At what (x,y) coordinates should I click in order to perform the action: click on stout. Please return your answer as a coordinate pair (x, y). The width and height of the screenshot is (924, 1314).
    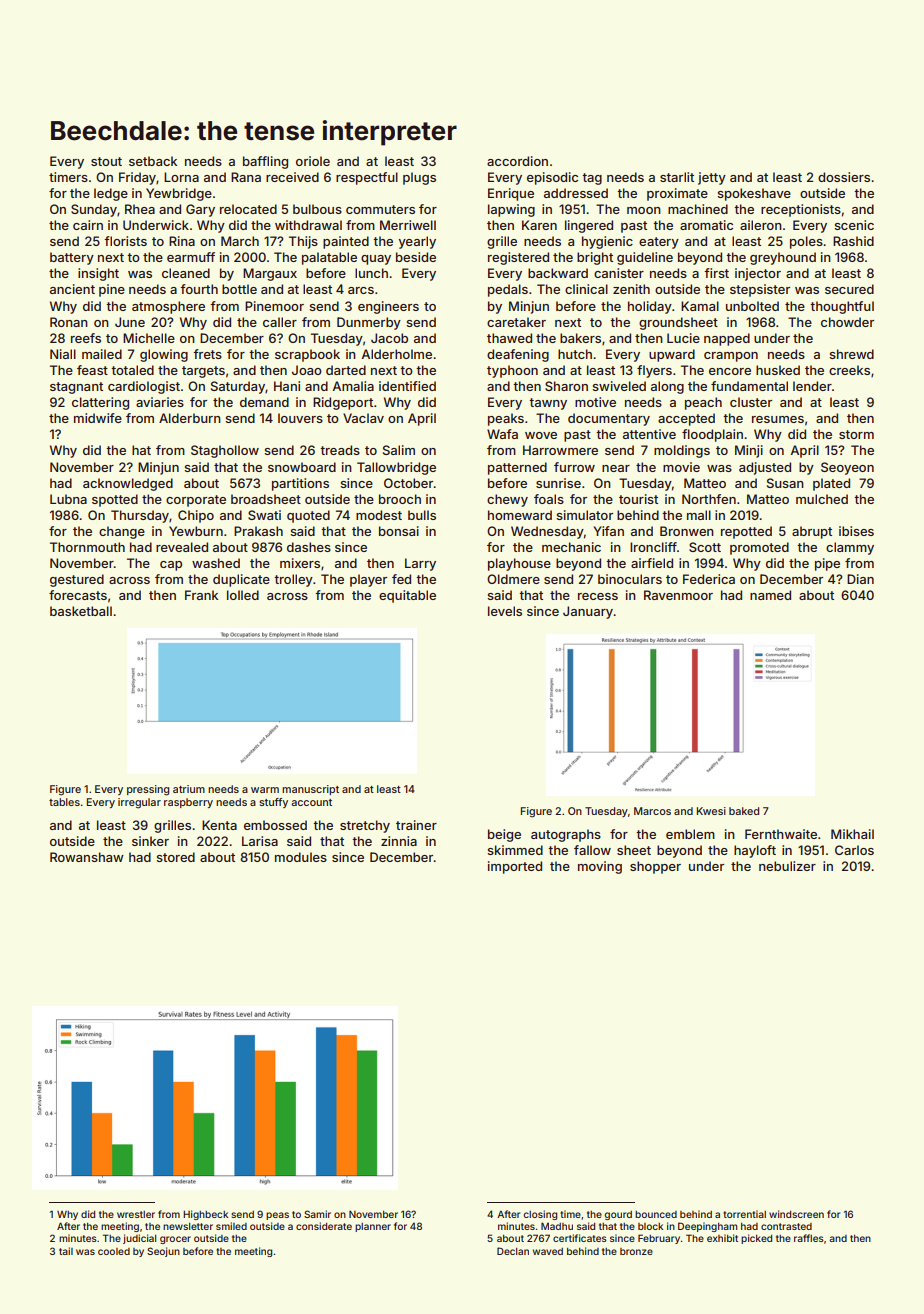
    Looking at the image, I should click on (106, 161).
